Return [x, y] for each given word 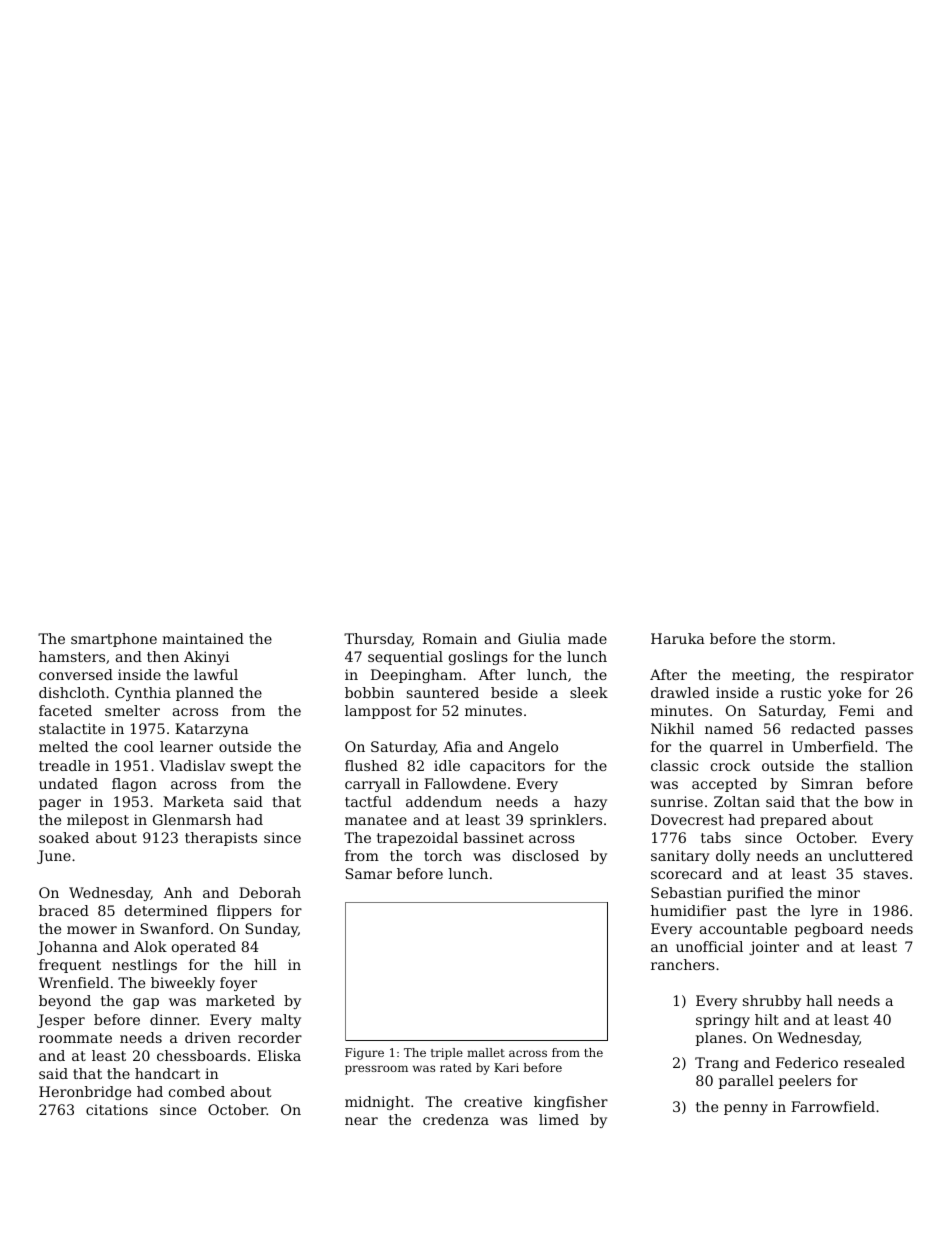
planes [719, 1039]
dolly [733, 857]
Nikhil [672, 728]
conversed [76, 674]
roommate [75, 1038]
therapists [221, 839]
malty [281, 1021]
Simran [827, 783]
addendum [444, 801]
